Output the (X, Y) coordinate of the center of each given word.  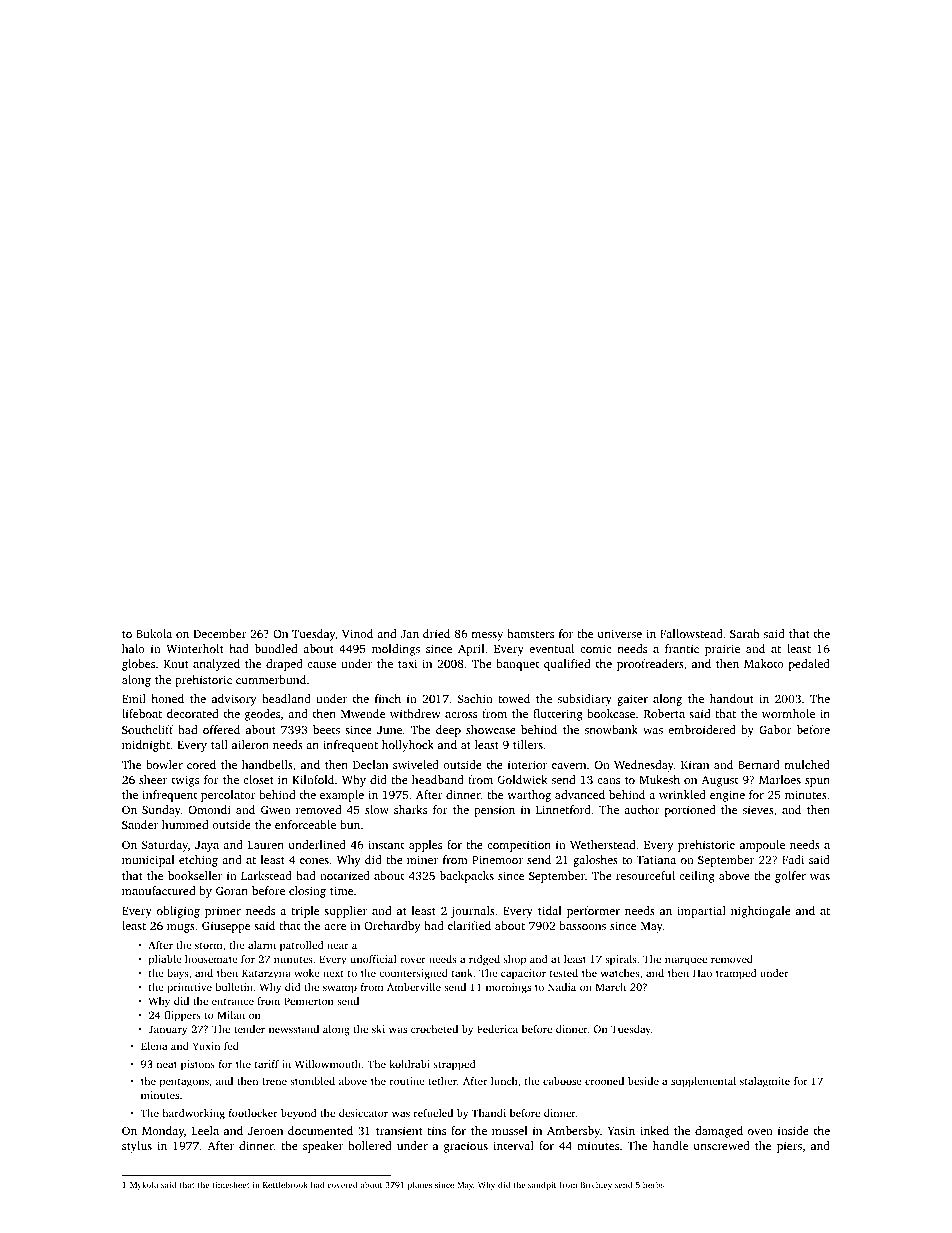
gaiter (632, 700)
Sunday (161, 811)
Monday (163, 1132)
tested (564, 973)
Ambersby (573, 1132)
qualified (567, 665)
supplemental (703, 1082)
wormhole (788, 713)
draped (284, 665)
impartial (701, 912)
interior (527, 764)
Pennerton (309, 1001)
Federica (497, 1029)
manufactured (158, 890)
